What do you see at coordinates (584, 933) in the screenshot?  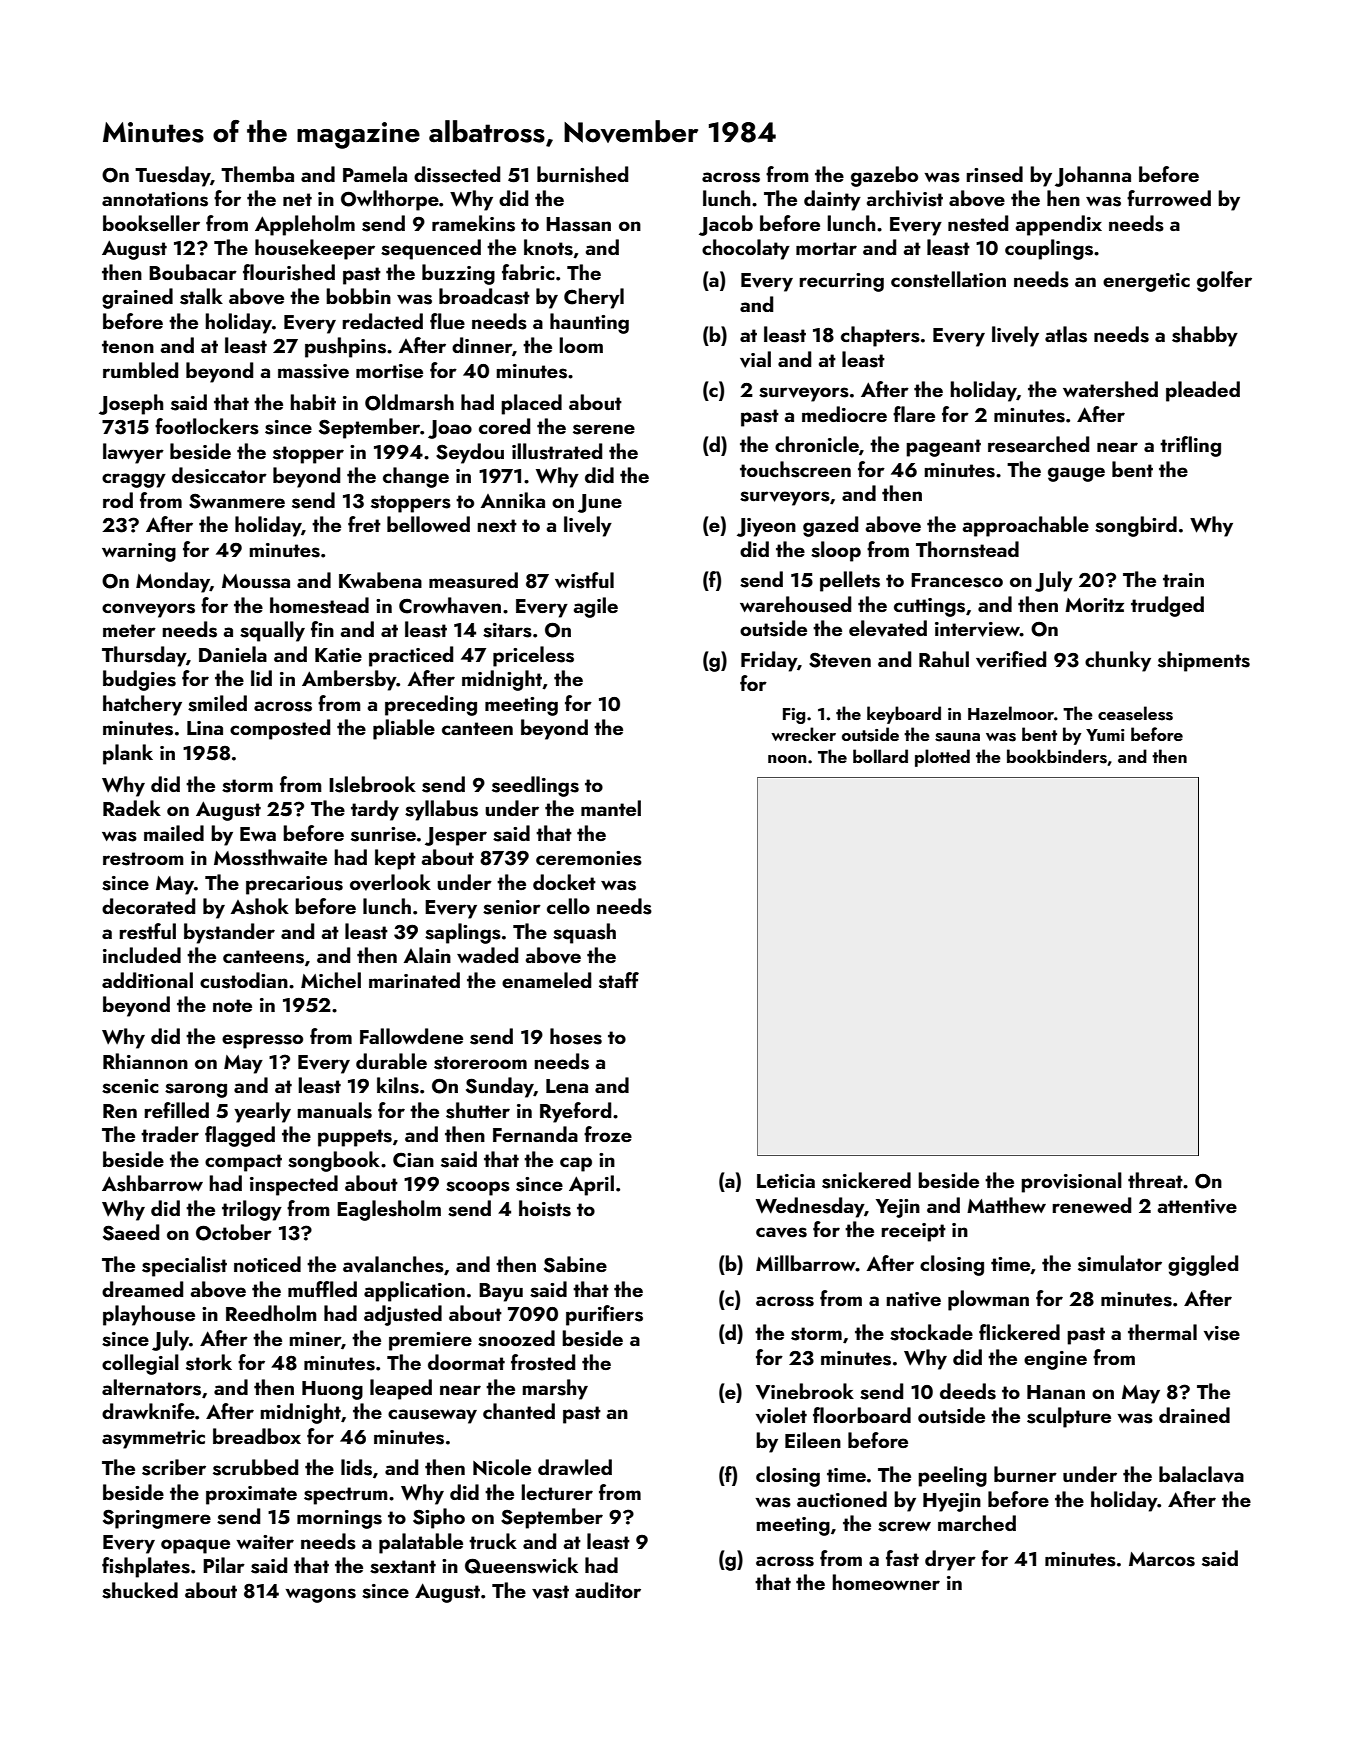 I see `squash` at bounding box center [584, 933].
